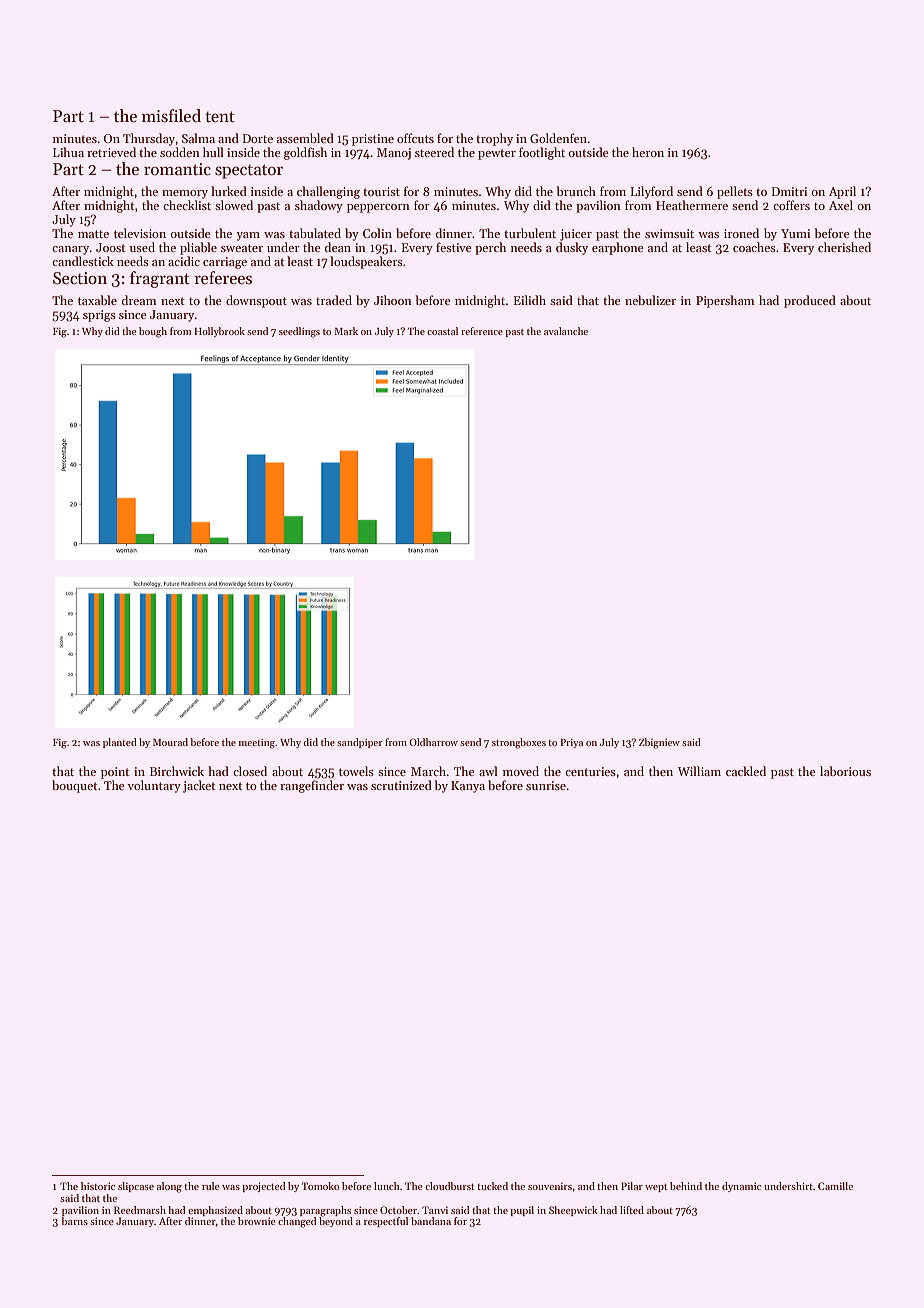 This image has height=1308, width=924. What do you see at coordinates (401, 785) in the image?
I see `scrutinized` at bounding box center [401, 785].
